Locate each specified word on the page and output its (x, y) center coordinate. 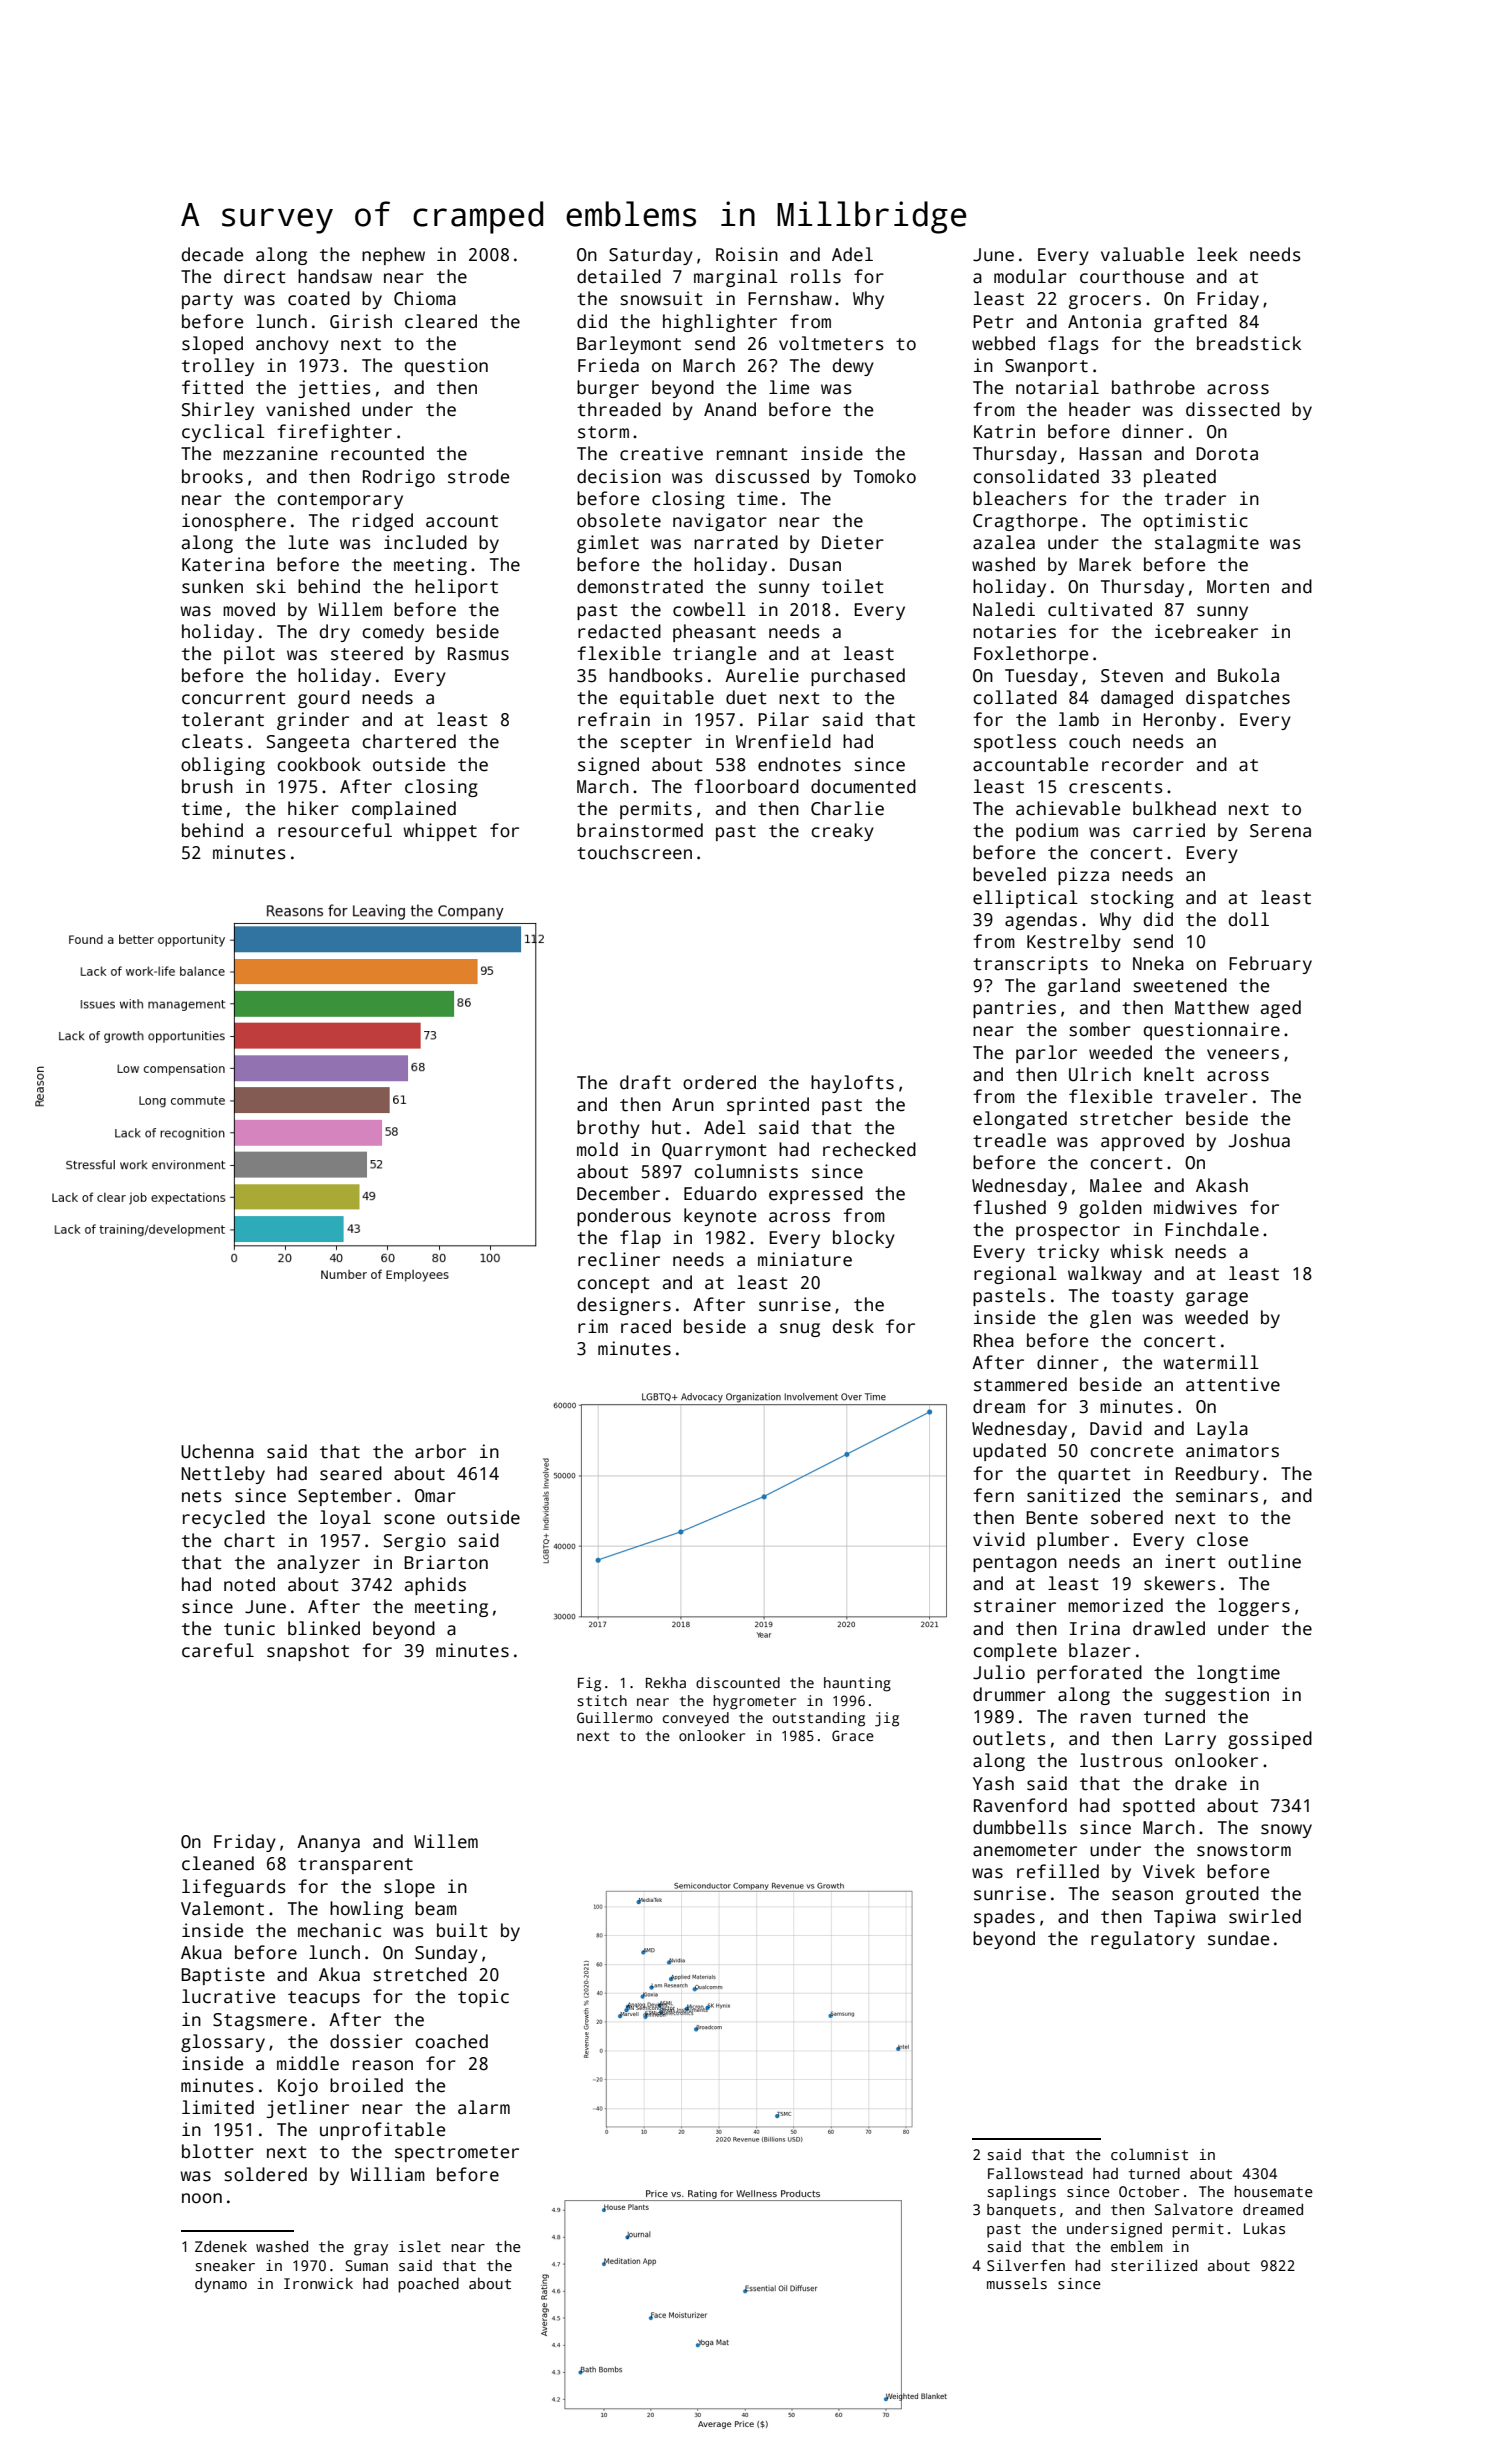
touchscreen (634, 852)
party (207, 301)
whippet (440, 832)
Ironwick (318, 2283)
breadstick (1249, 343)
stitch (602, 1700)
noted (249, 1584)
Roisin (747, 254)
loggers (1254, 1607)
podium (1047, 832)
